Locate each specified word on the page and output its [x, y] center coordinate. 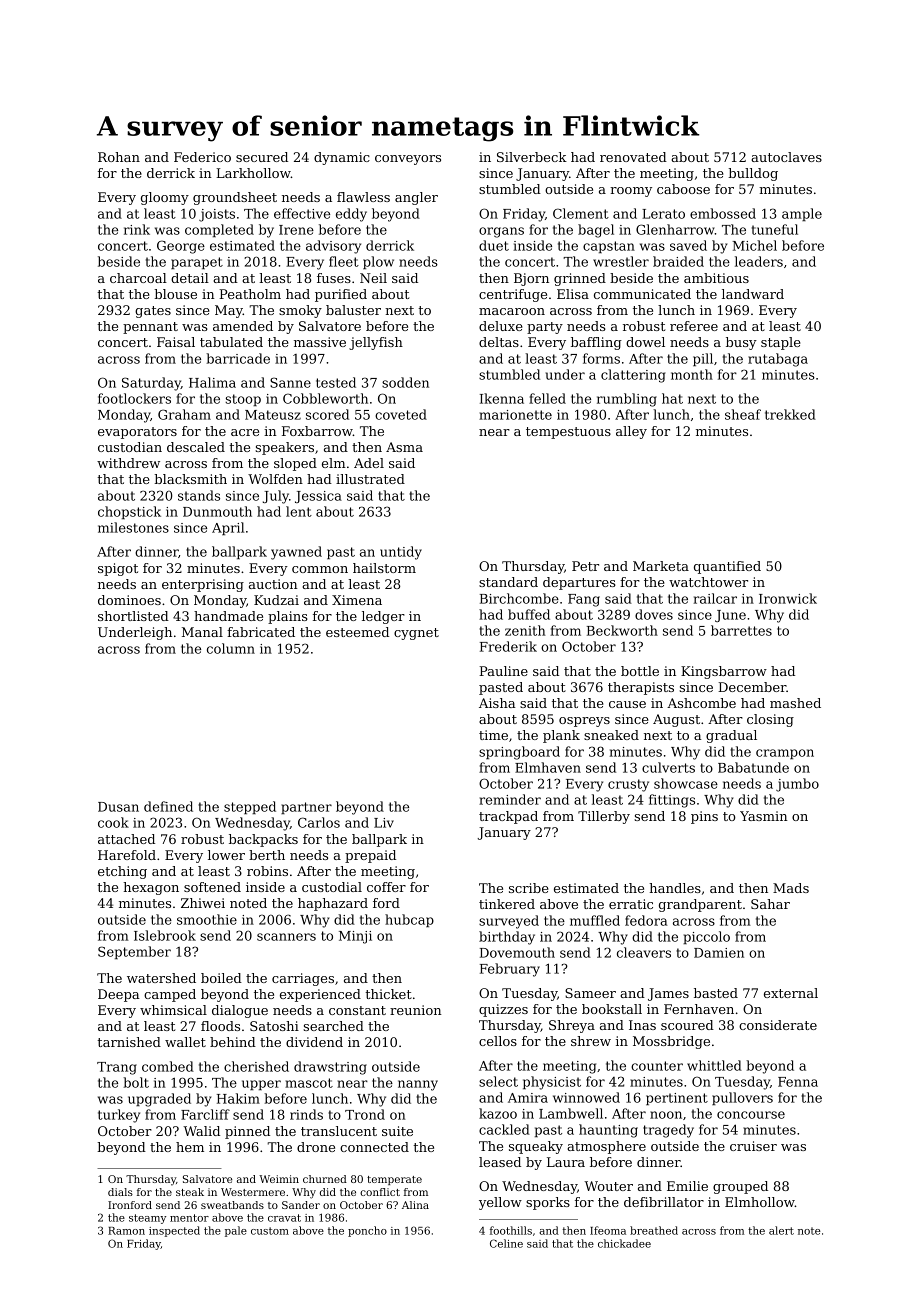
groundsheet [235, 198]
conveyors [408, 160]
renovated [633, 157]
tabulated [231, 342]
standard [508, 582]
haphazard [333, 904]
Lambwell [571, 1113]
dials [120, 1192]
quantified [727, 567]
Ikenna [502, 398]
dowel [645, 342]
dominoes [129, 600]
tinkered [507, 904]
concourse [751, 1115]
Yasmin [764, 816]
